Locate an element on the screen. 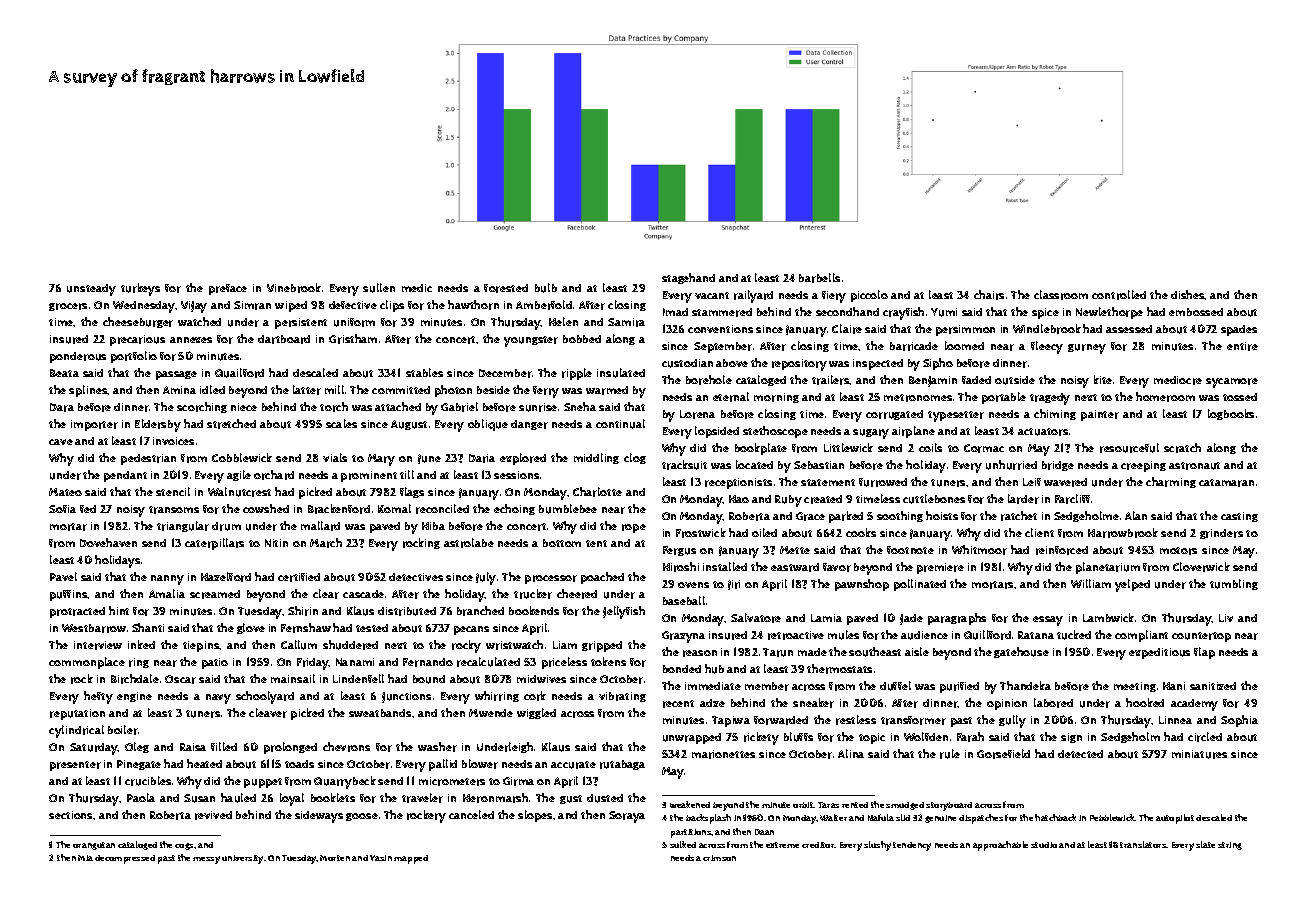  tragedy is located at coordinates (1050, 399).
